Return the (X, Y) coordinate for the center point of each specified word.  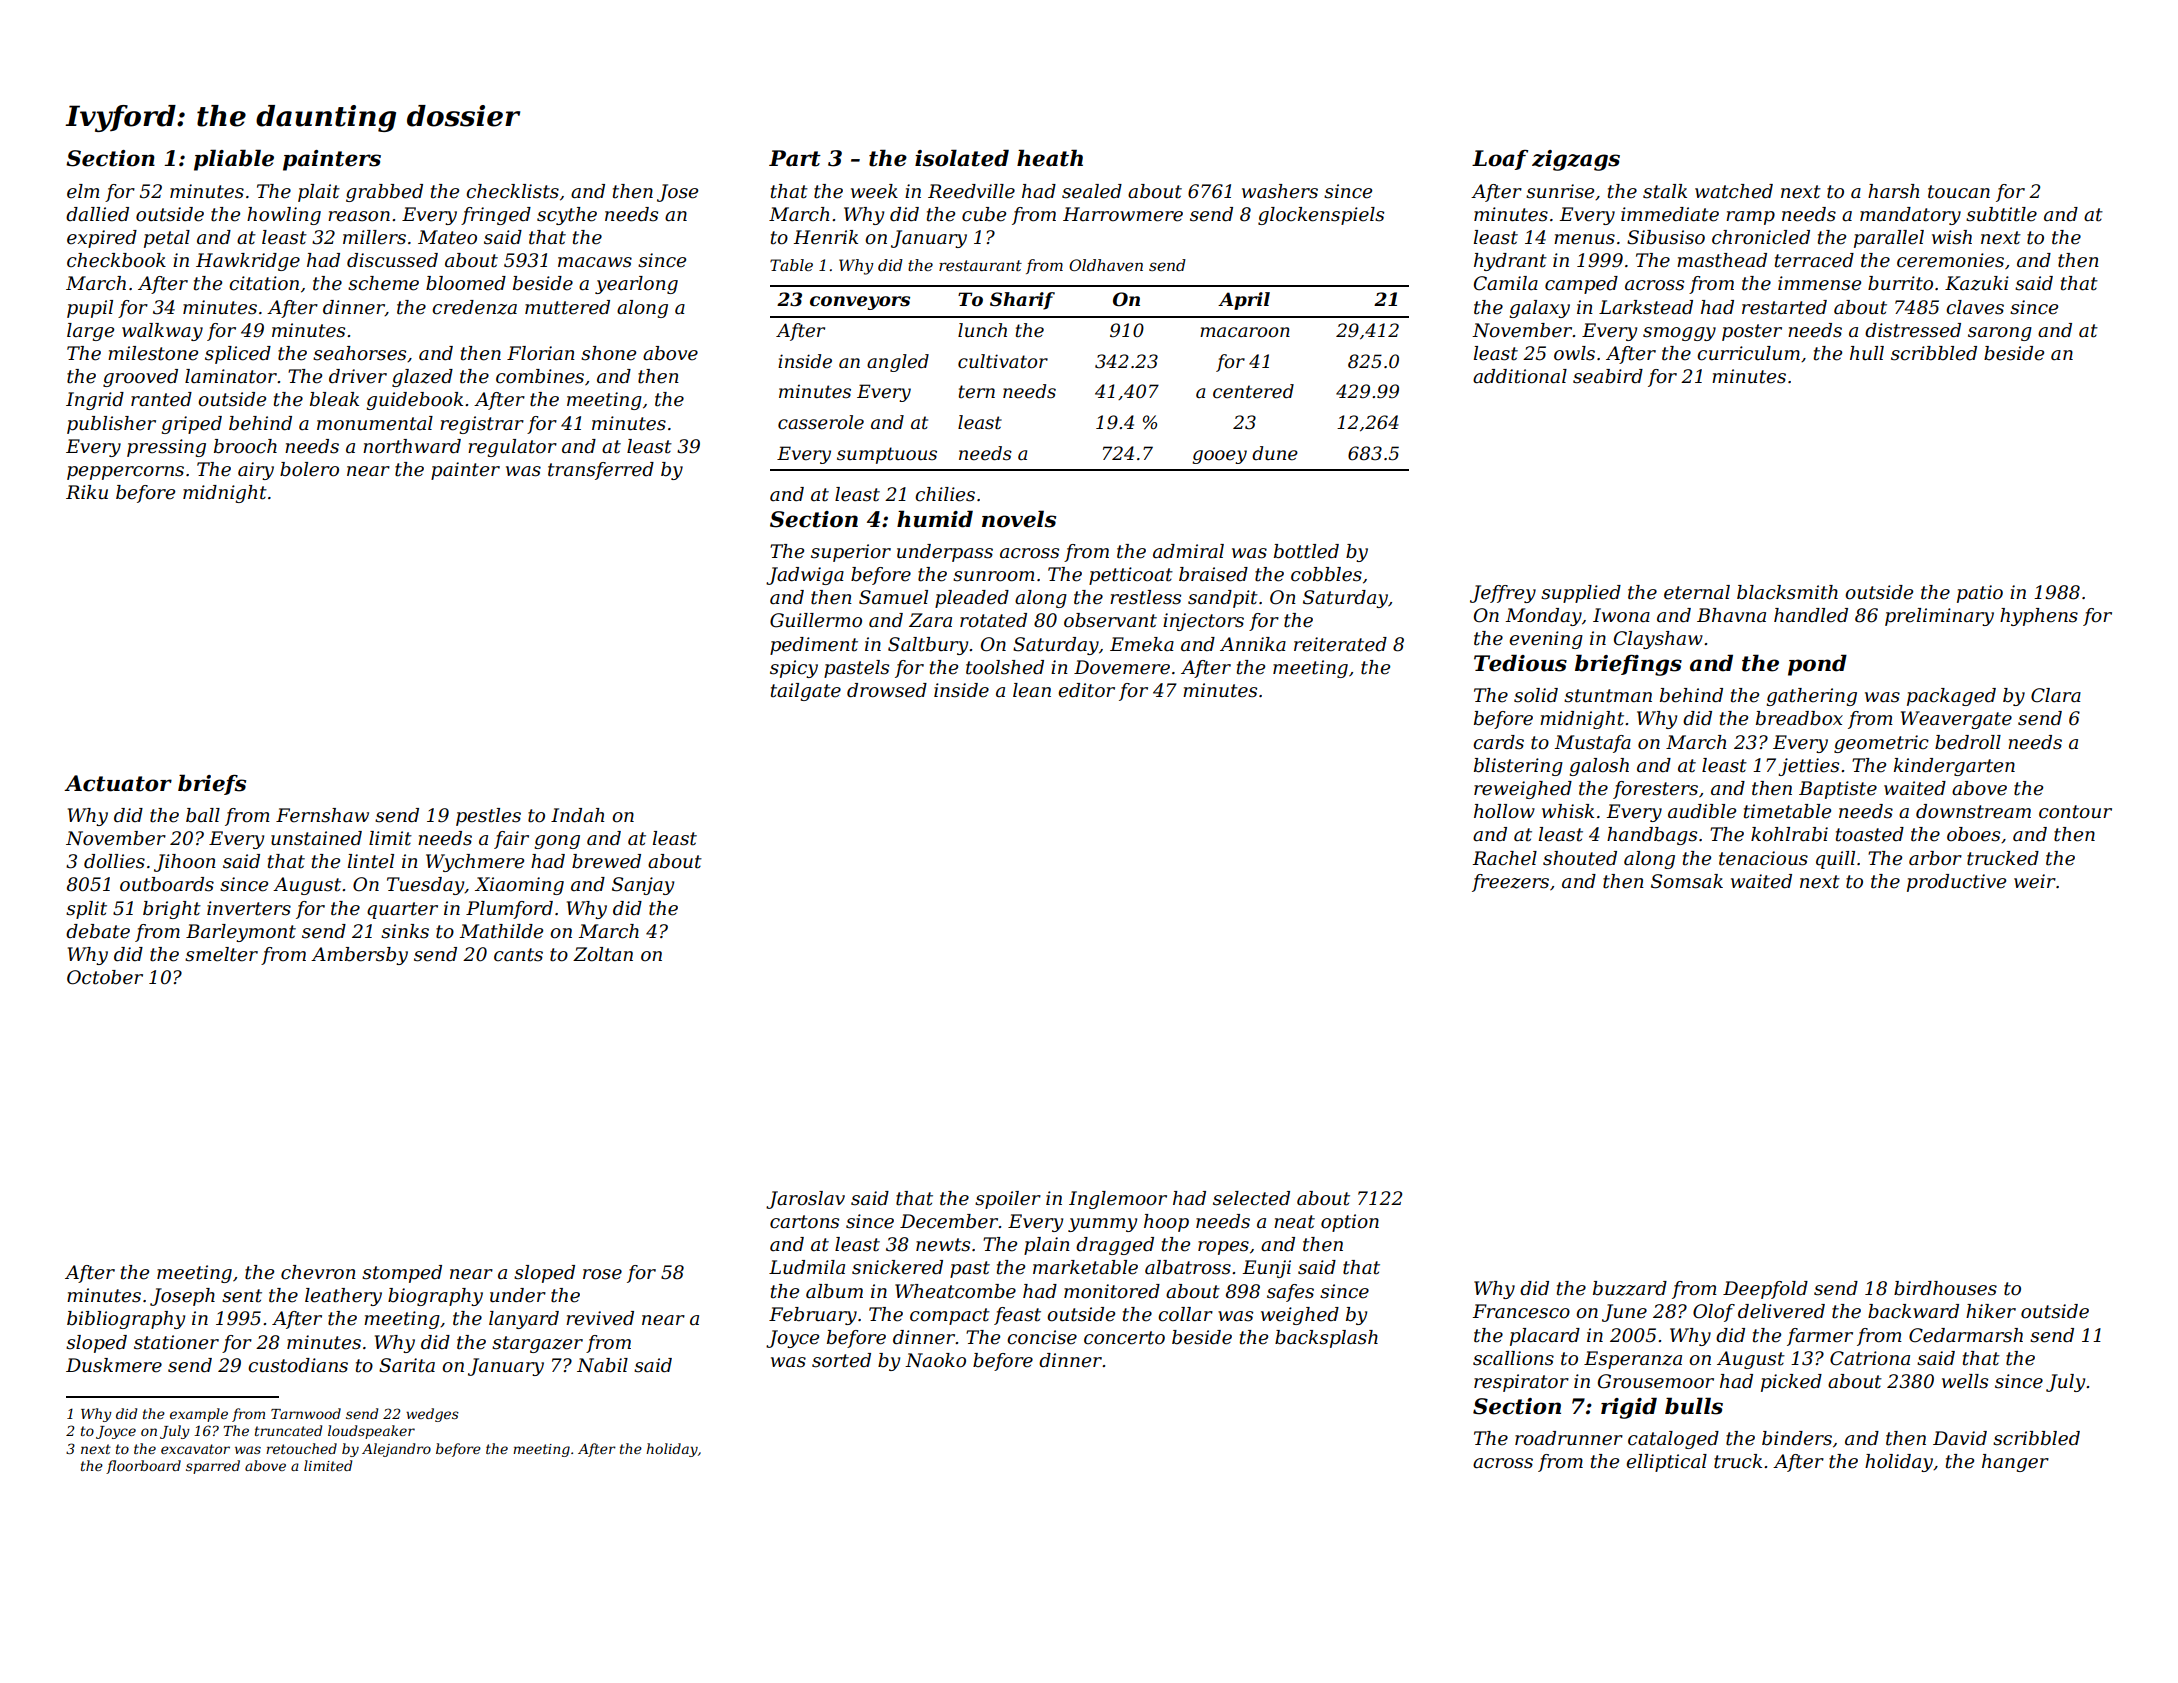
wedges (432, 1415)
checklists (512, 191)
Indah (577, 815)
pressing (166, 448)
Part (795, 158)
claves (1975, 307)
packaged (1951, 697)
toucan (1959, 192)
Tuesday (426, 886)
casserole (821, 422)
